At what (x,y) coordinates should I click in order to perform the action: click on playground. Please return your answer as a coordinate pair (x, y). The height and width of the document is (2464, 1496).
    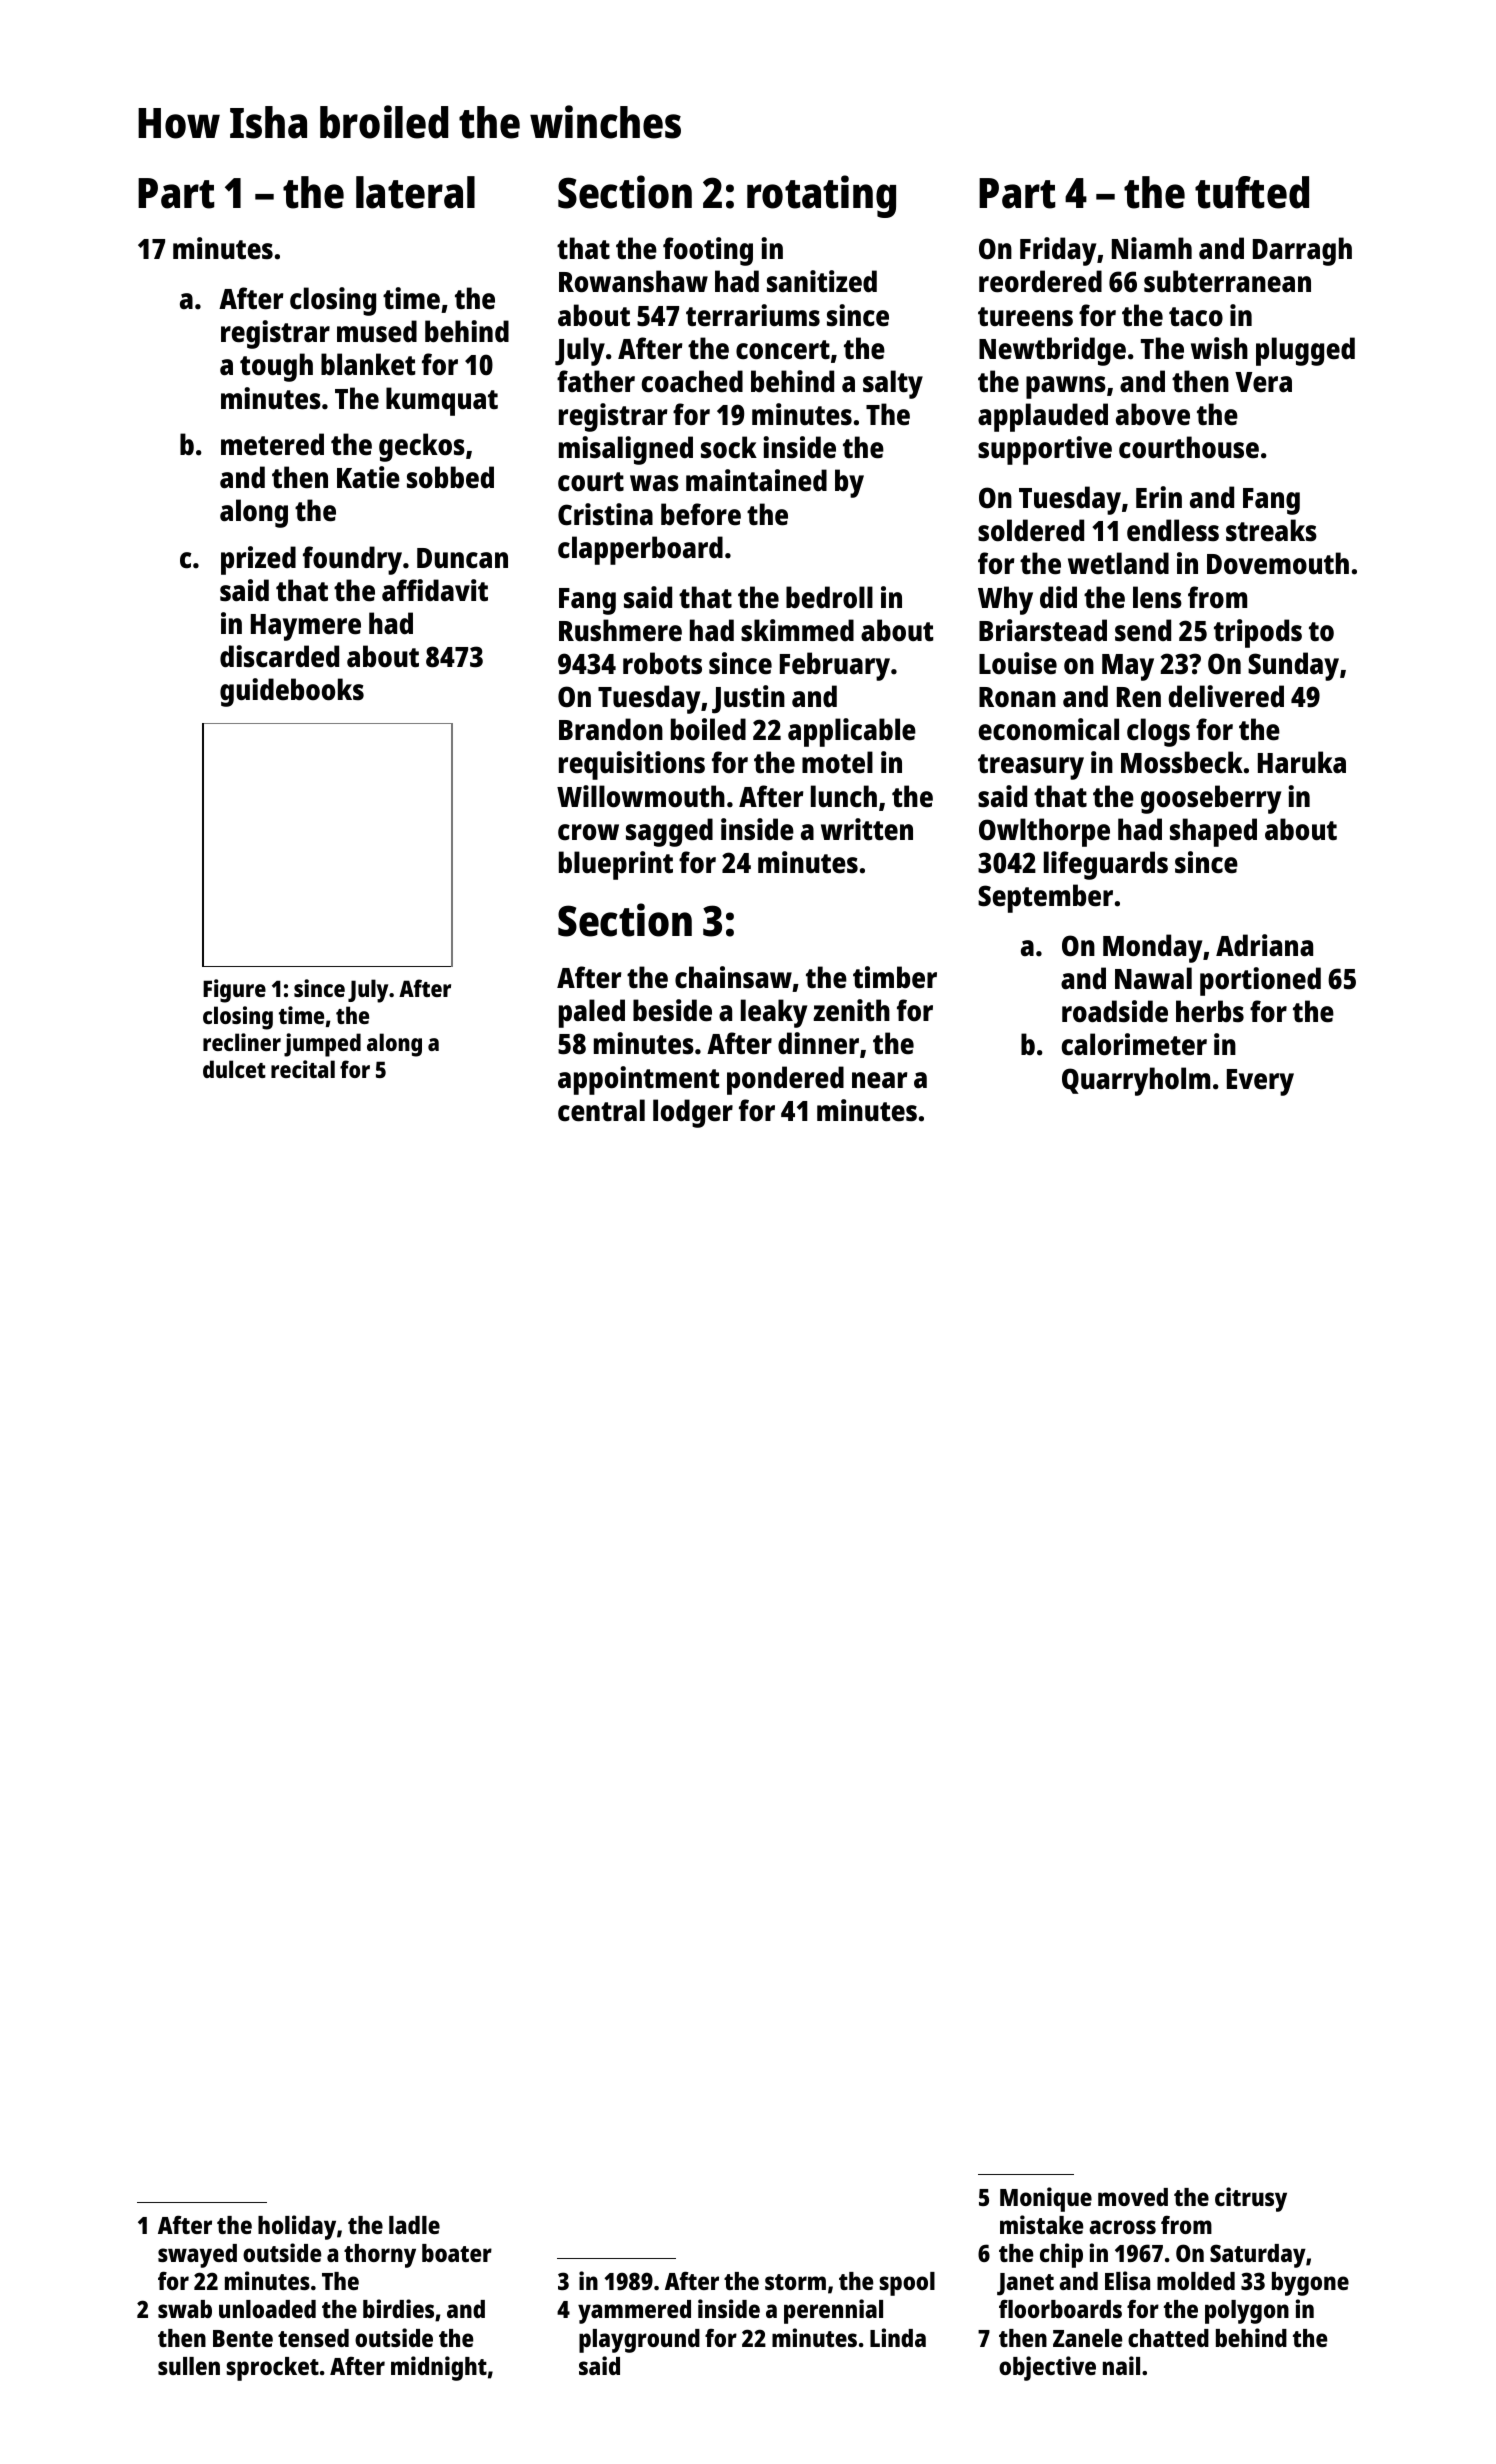
    Looking at the image, I should click on (639, 2341).
